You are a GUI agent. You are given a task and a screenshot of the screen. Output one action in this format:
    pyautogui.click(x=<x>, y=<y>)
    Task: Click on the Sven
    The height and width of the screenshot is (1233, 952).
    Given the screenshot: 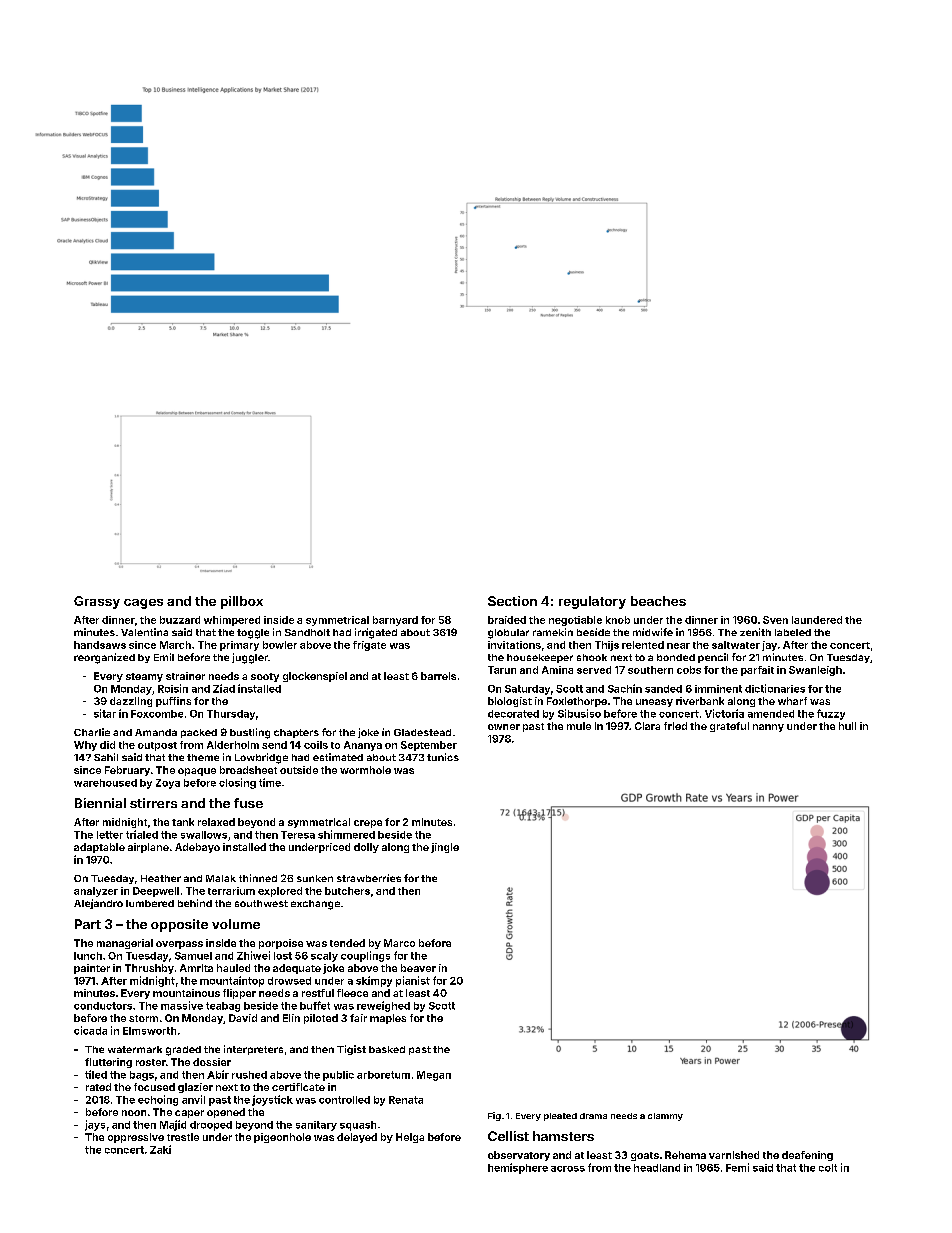 What is the action you would take?
    pyautogui.click(x=775, y=620)
